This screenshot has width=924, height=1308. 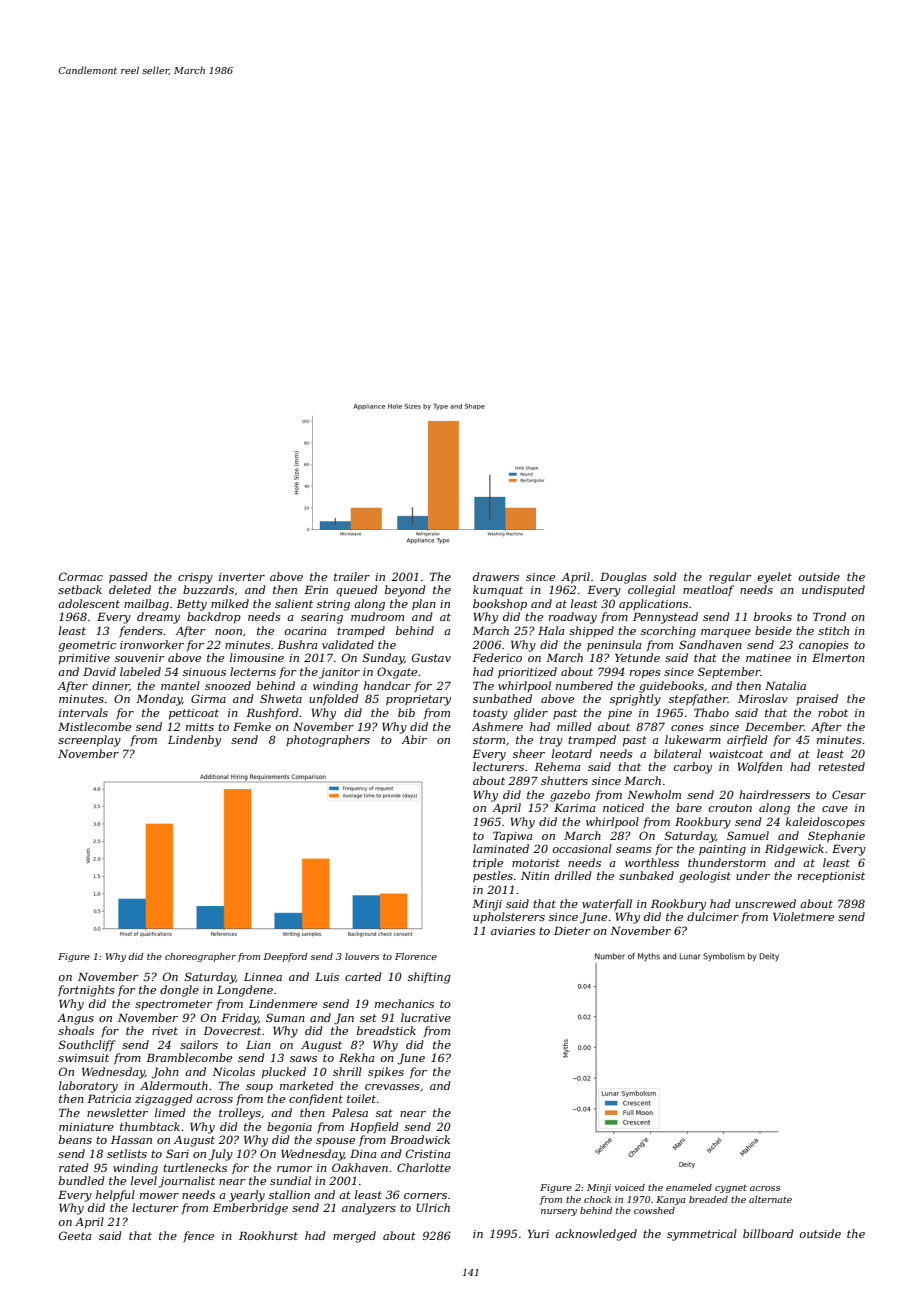 I want to click on Cormac, so click(x=81, y=576).
